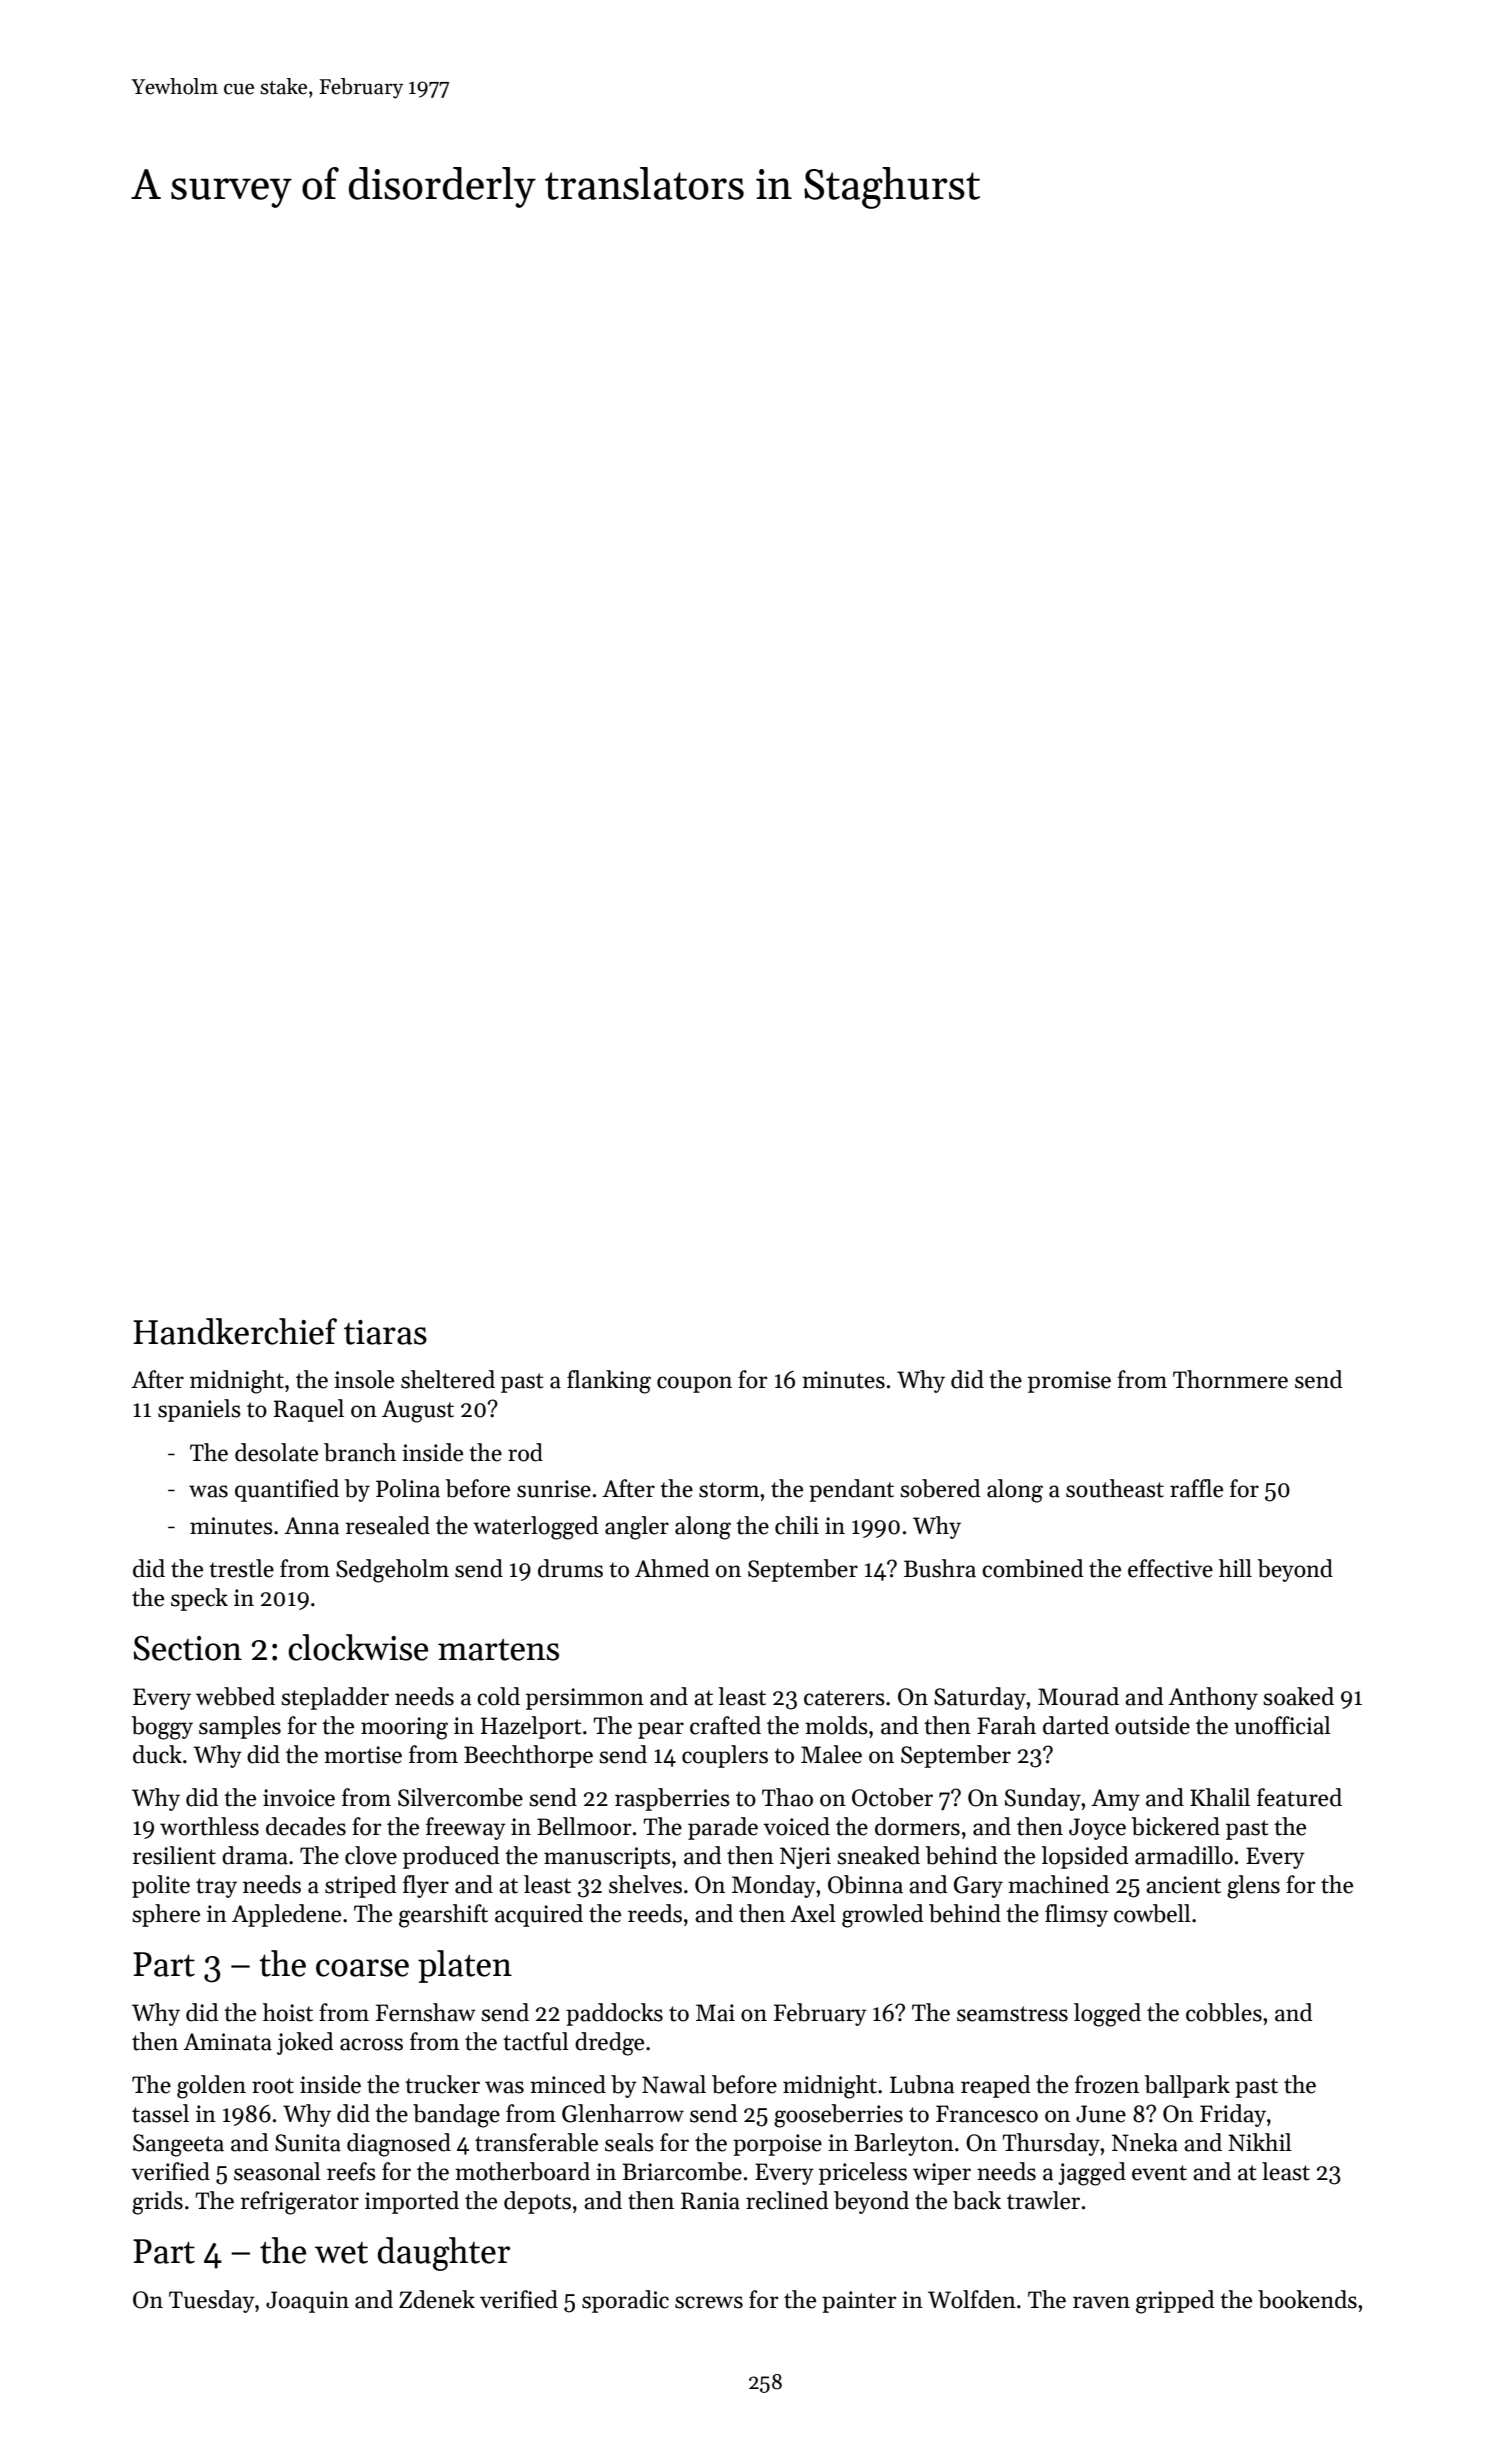 The image size is (1496, 2464). What do you see at coordinates (694, 1384) in the screenshot?
I see `coupon` at bounding box center [694, 1384].
